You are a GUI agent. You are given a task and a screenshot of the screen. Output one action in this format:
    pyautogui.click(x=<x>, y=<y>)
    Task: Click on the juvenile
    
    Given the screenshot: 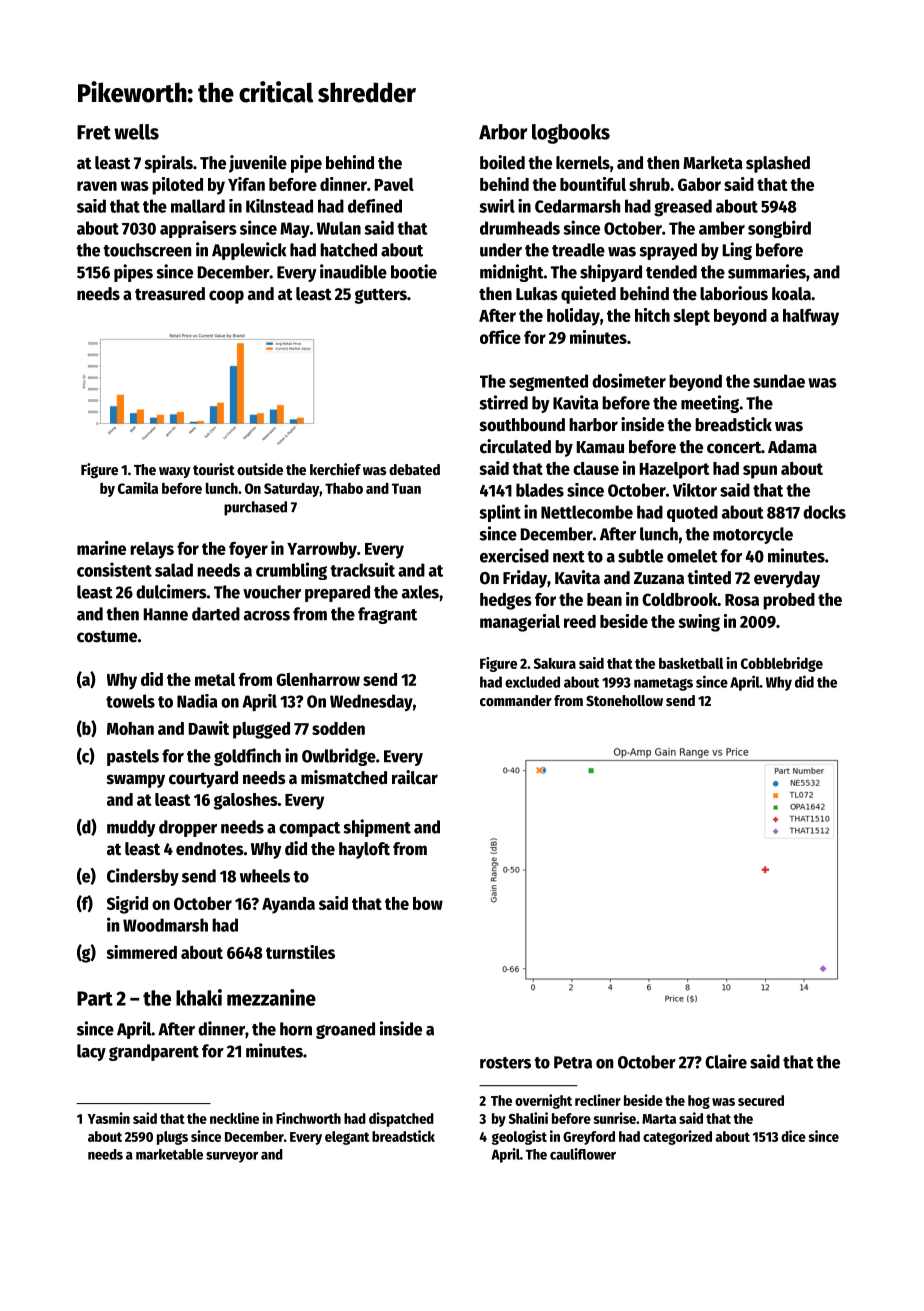 What is the action you would take?
    pyautogui.click(x=258, y=164)
